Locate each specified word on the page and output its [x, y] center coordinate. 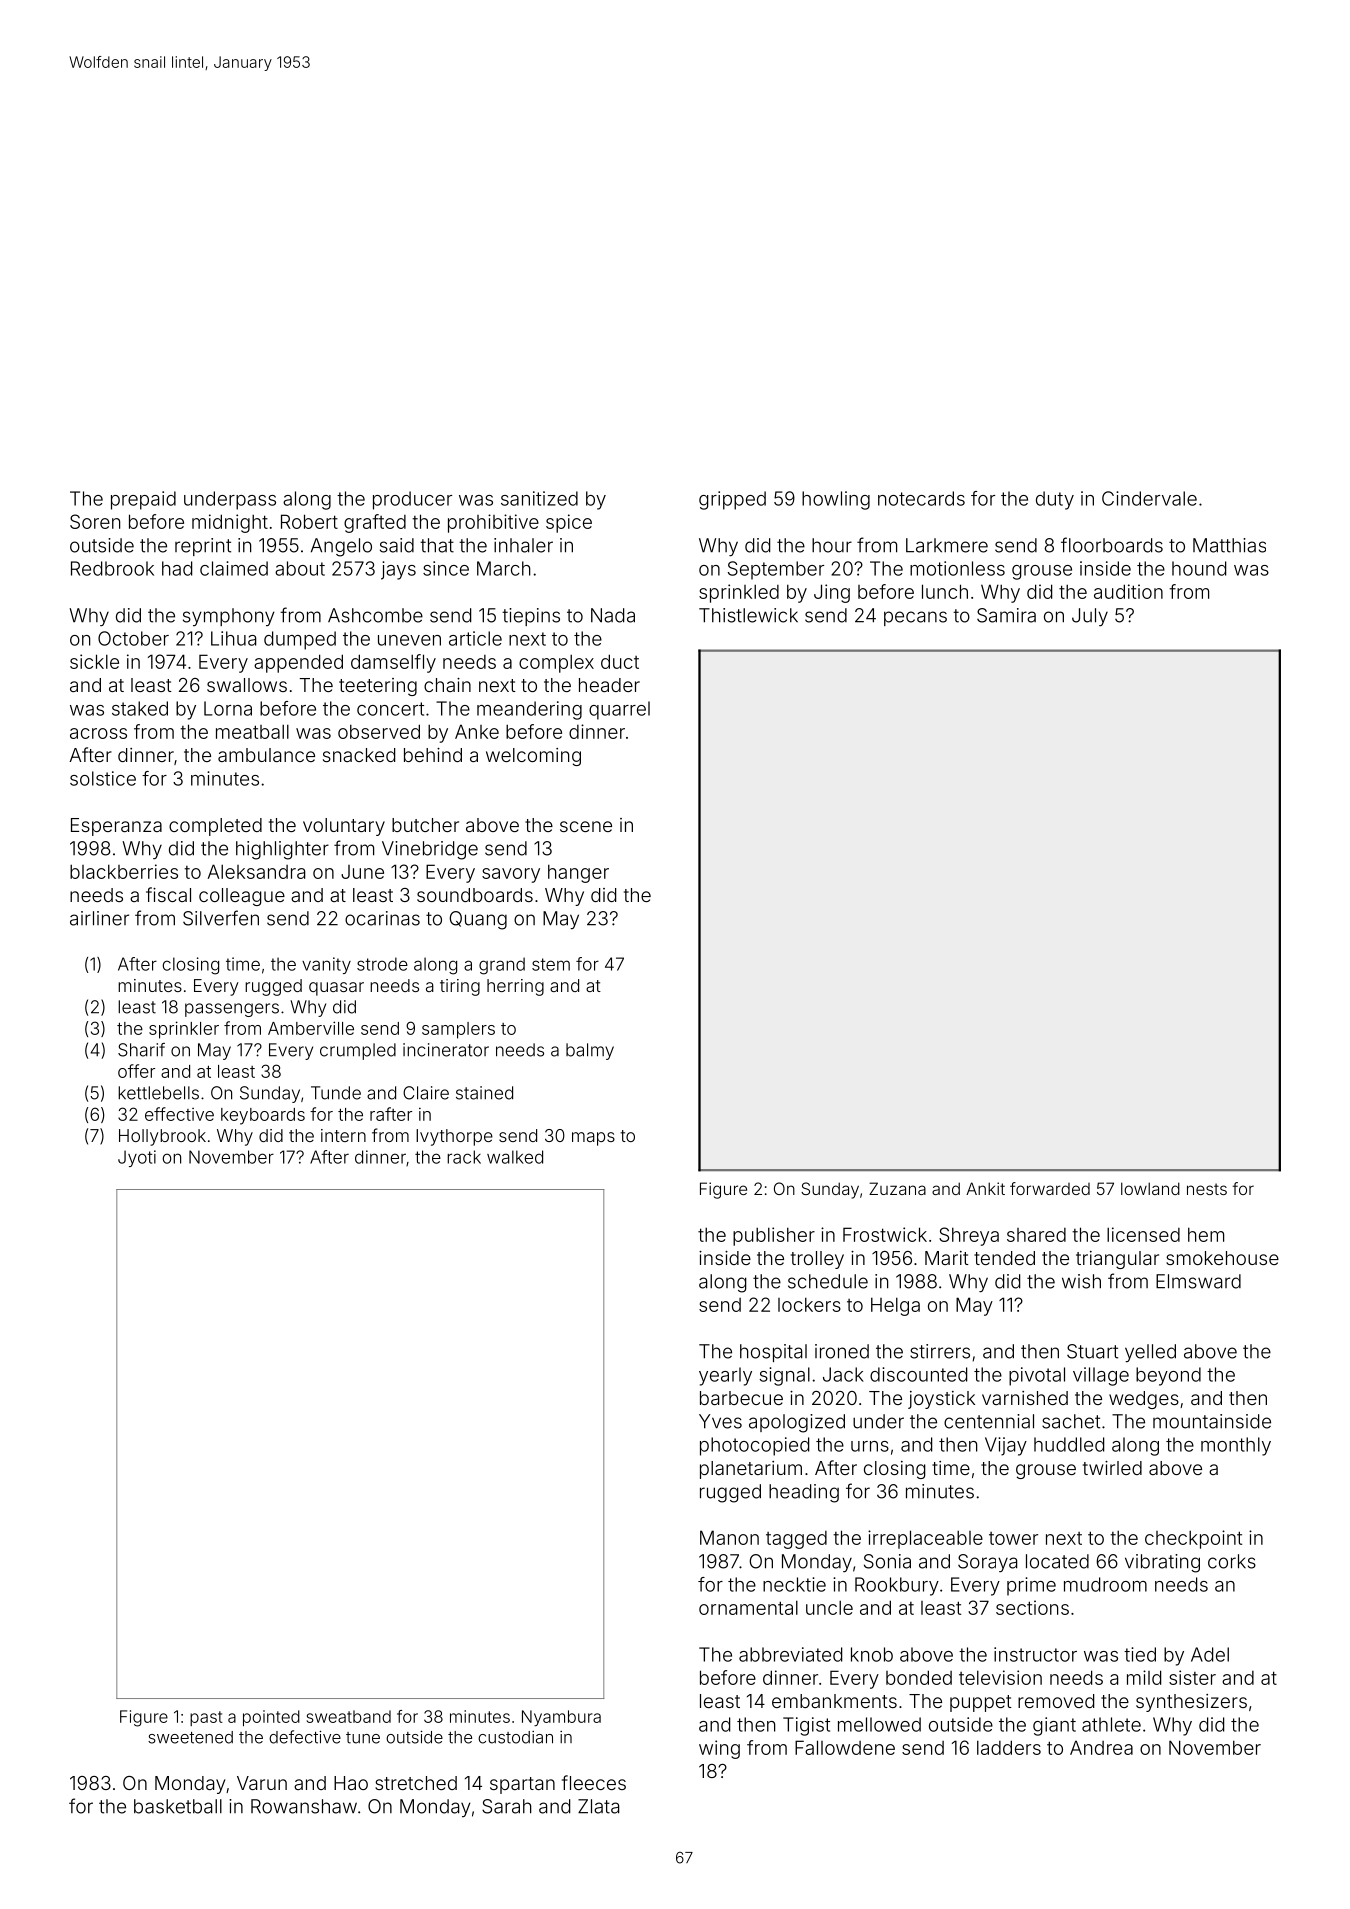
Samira [1006, 615]
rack [464, 1157]
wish [1081, 1281]
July [1090, 617]
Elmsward [1198, 1281]
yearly [725, 1376]
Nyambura [561, 1718]
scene [586, 826]
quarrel [619, 710]
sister [1192, 1677]
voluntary [344, 827]
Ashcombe [375, 615]
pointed [271, 1718]
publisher [774, 1236]
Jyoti [137, 1158]
